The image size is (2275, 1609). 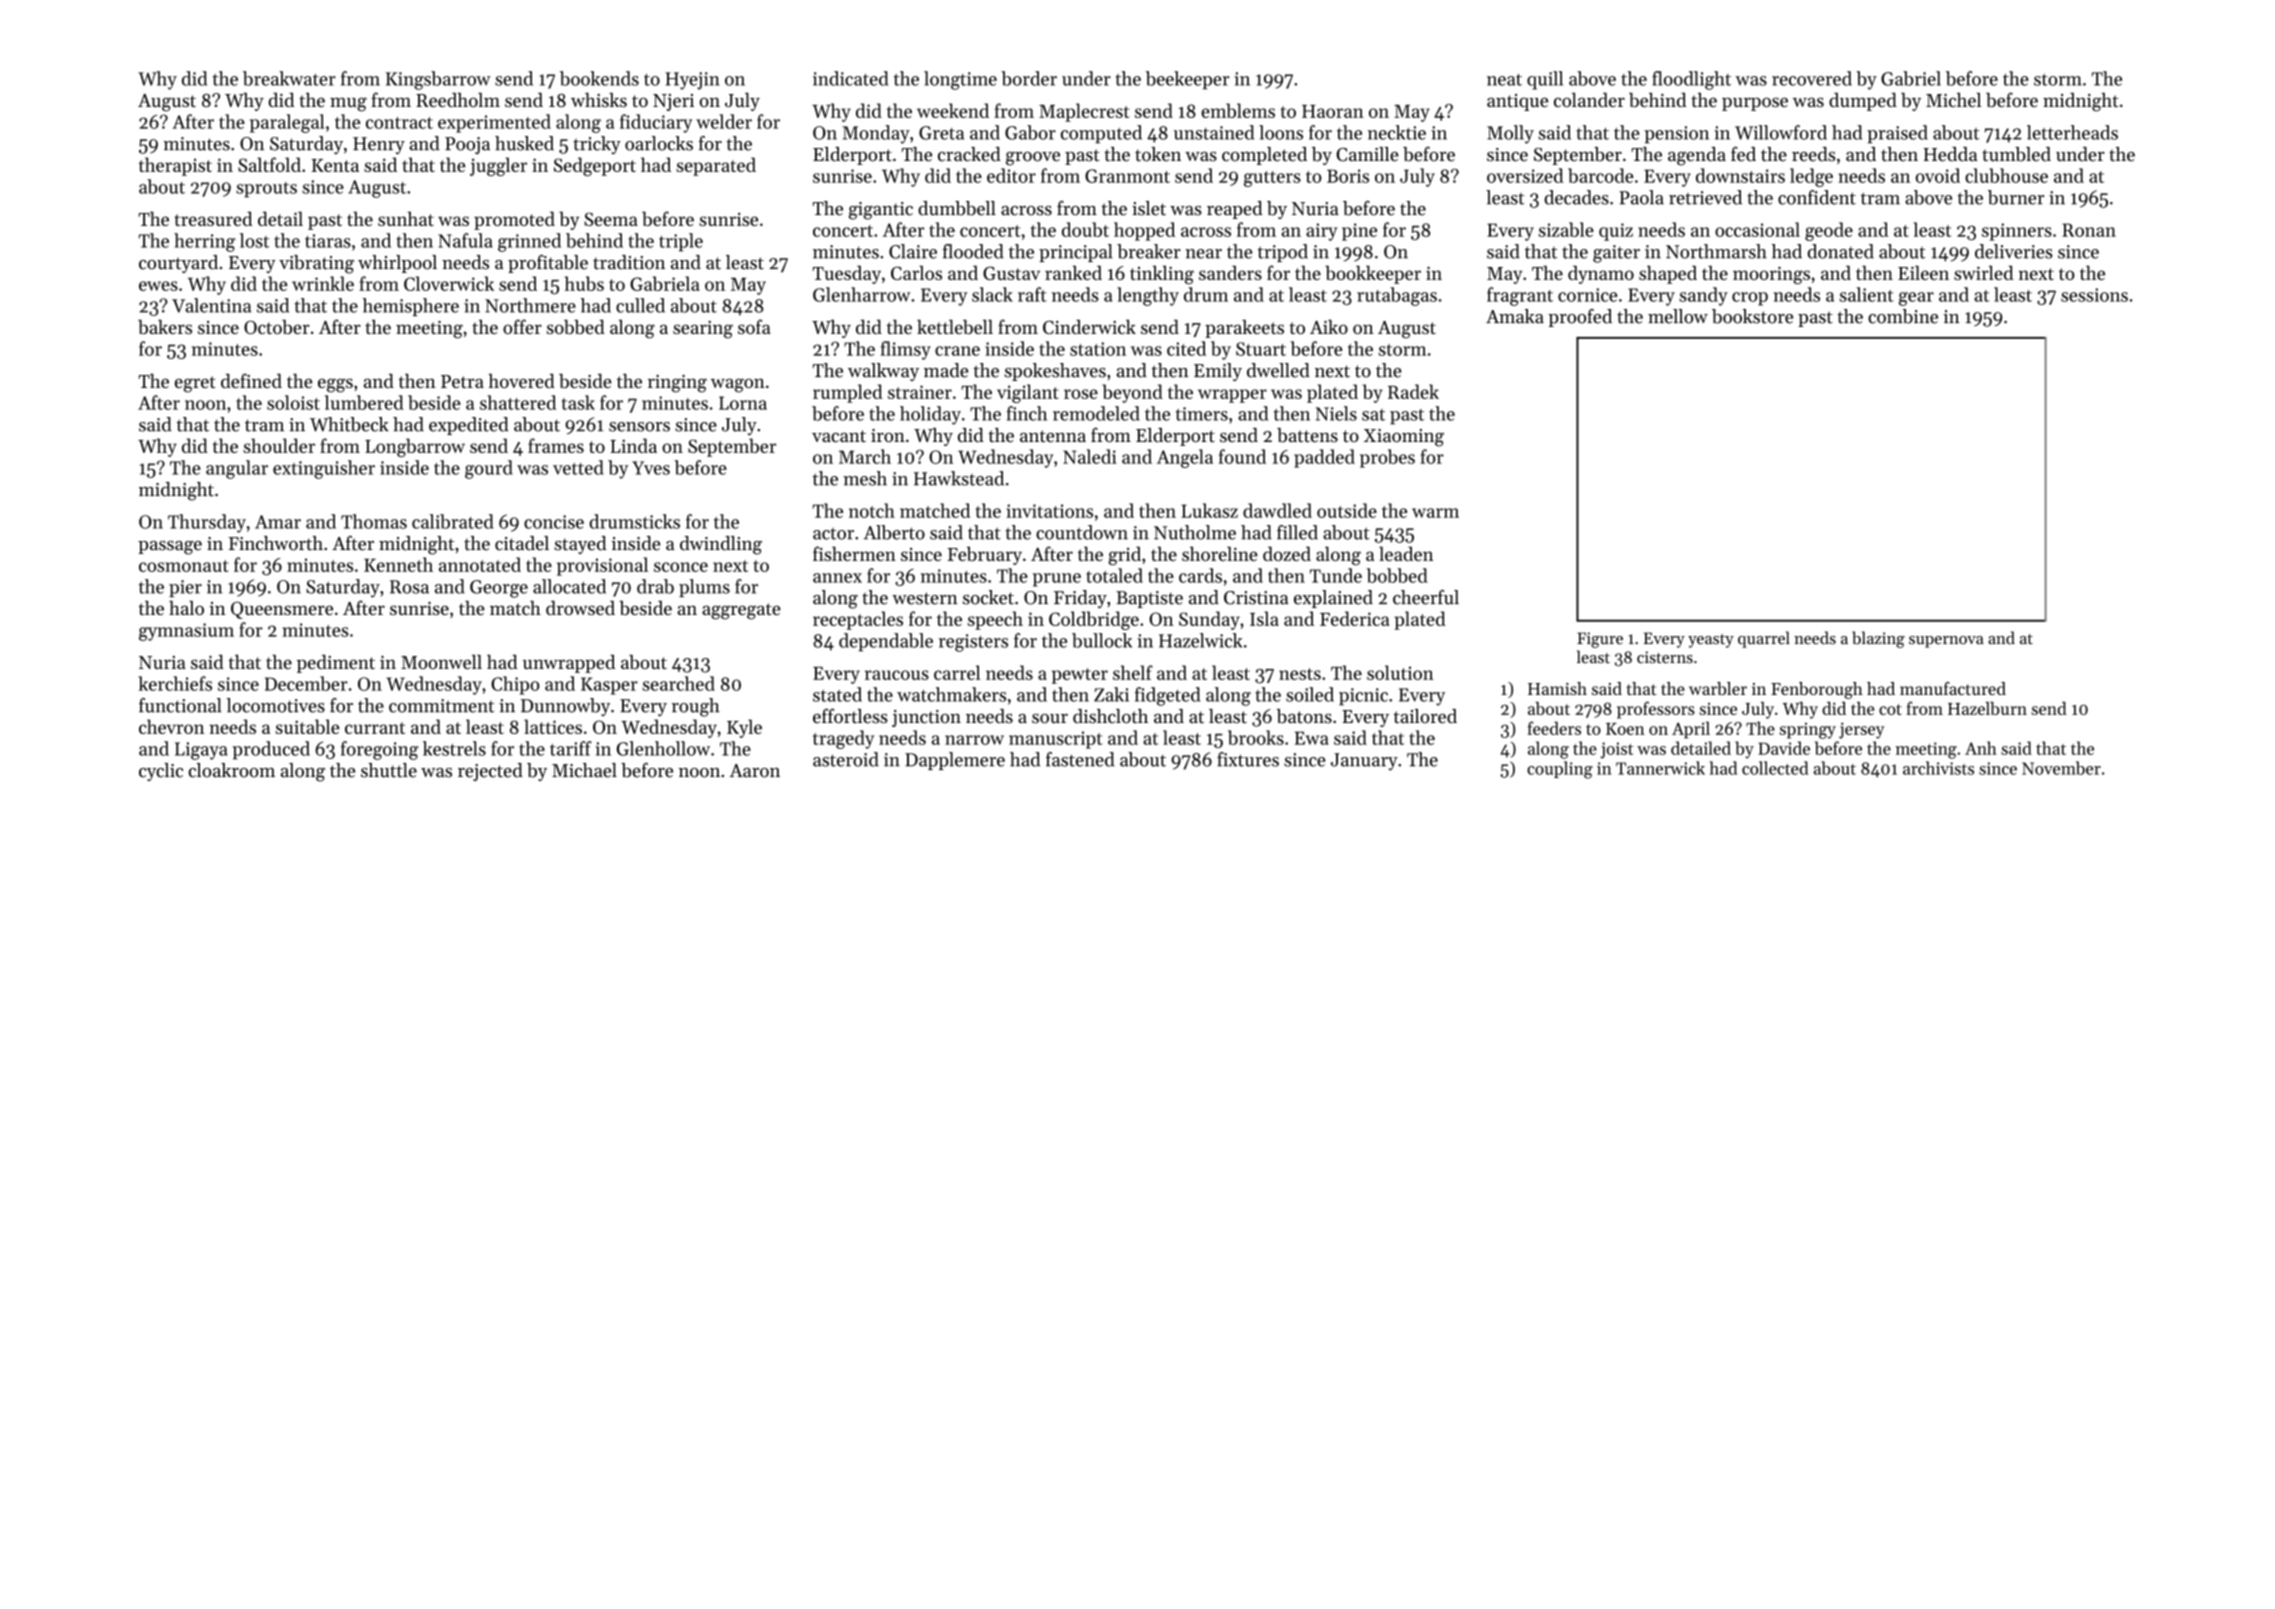 I want to click on Seema, so click(x=611, y=219).
